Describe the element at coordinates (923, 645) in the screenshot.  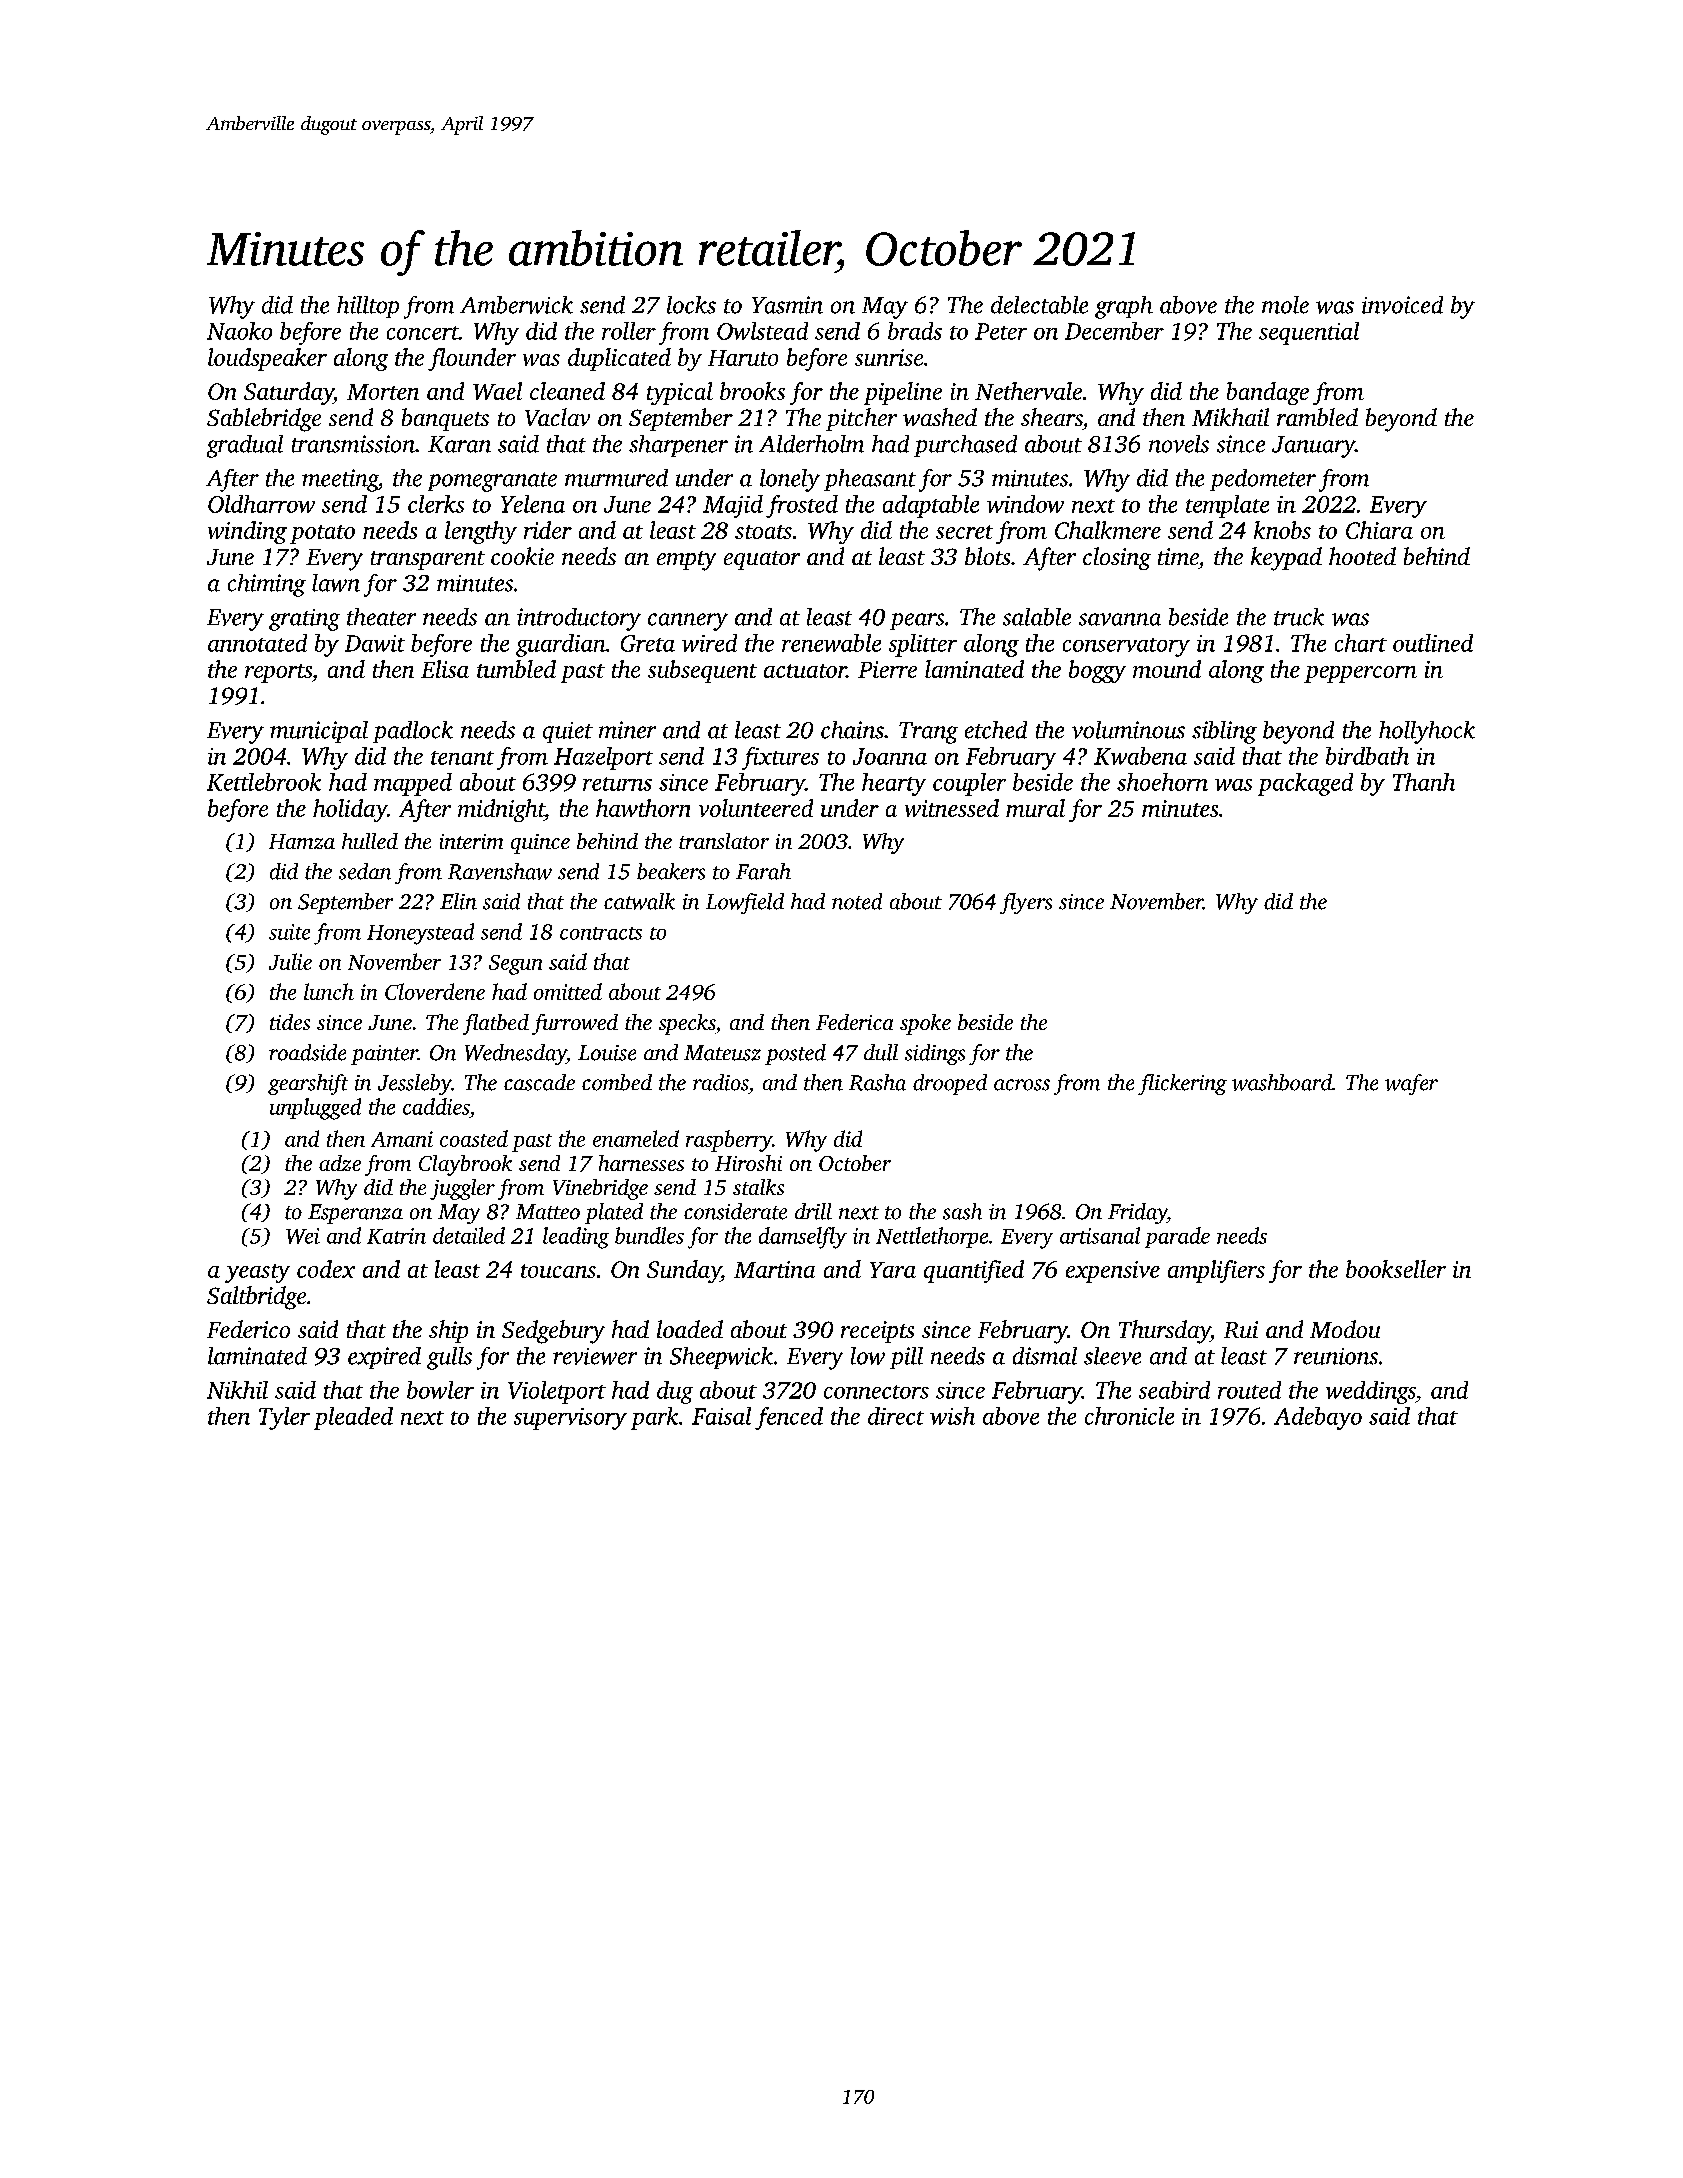
I see `splitter` at that location.
